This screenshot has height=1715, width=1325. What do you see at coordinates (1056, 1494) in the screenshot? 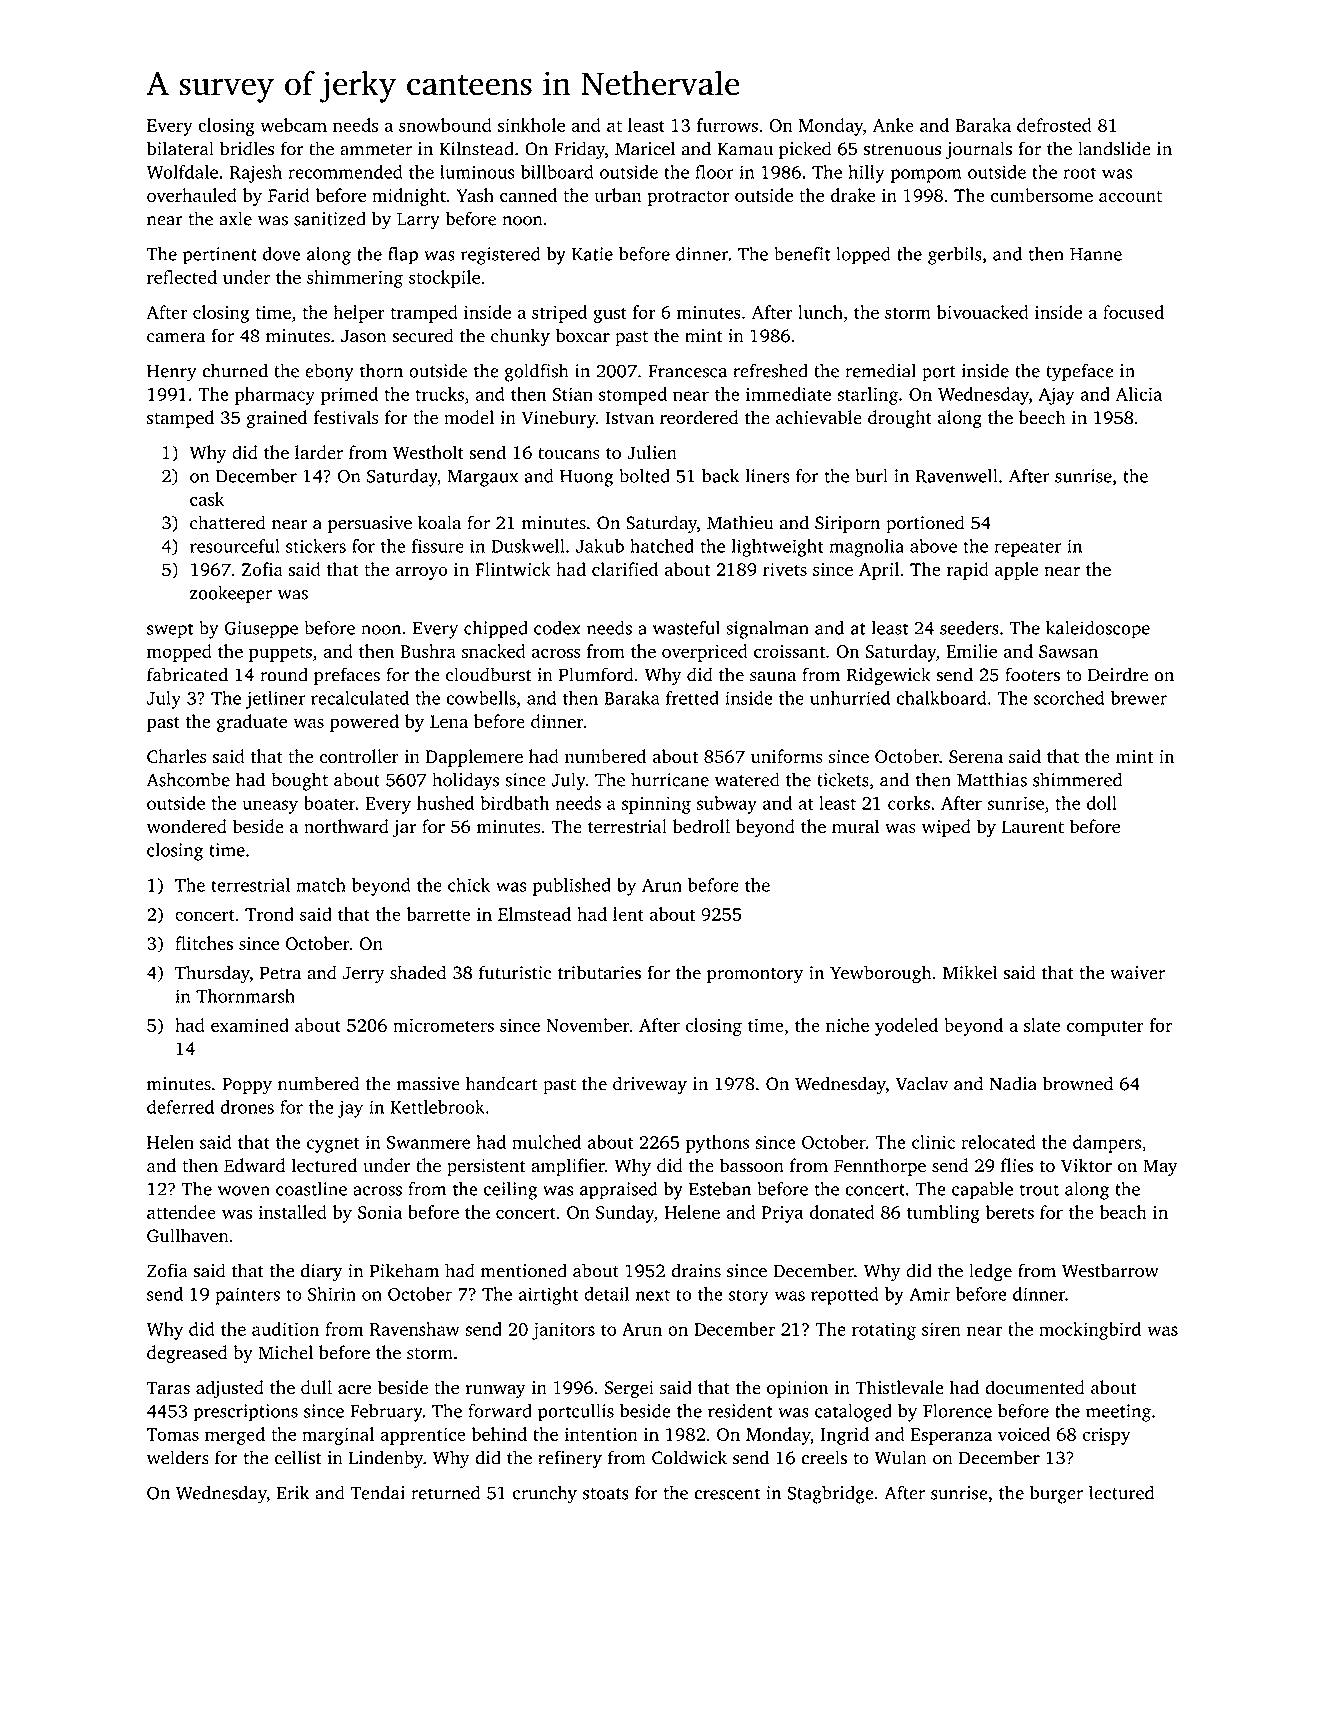
I see `burger` at bounding box center [1056, 1494].
